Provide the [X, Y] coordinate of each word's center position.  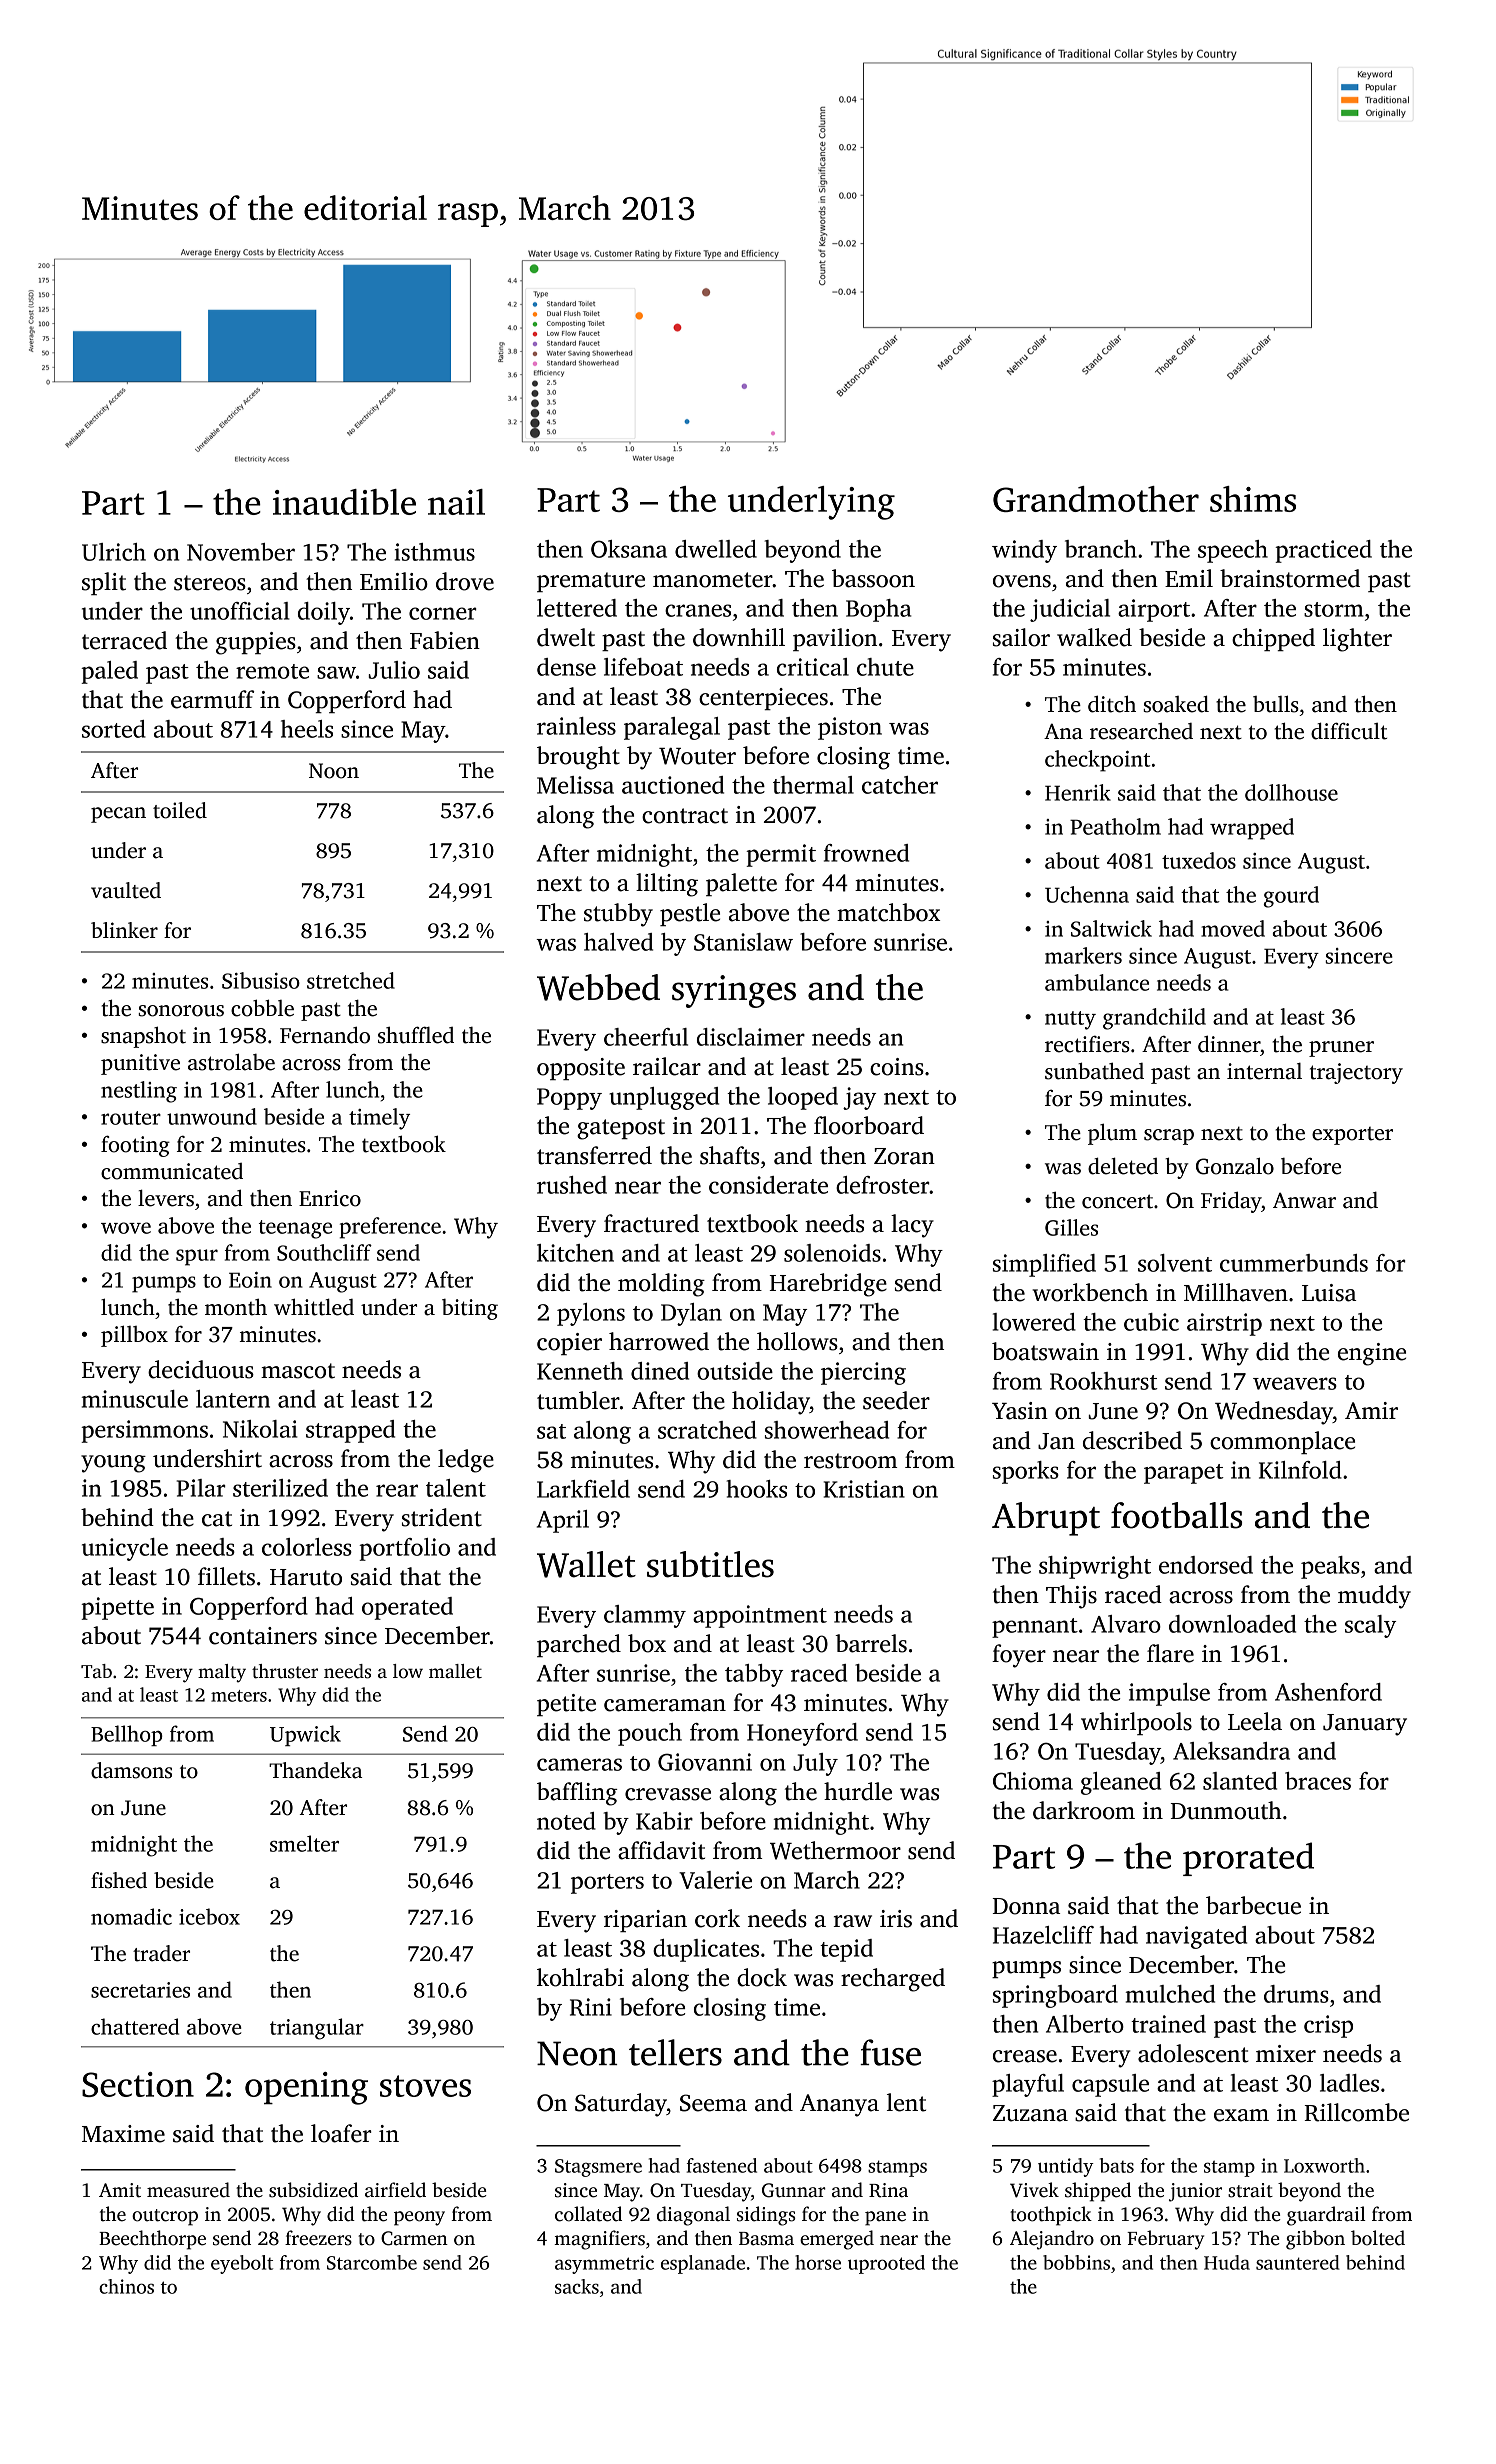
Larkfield [583, 1489]
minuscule [135, 1399]
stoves [425, 2086]
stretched [351, 980]
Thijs [1071, 1597]
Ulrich [114, 552]
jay [859, 1098]
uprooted [886, 2264]
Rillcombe [1356, 2112]
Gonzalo [1235, 1166]
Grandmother [1096, 499]
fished [119, 1880]
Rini [591, 2007]
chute [885, 667]
